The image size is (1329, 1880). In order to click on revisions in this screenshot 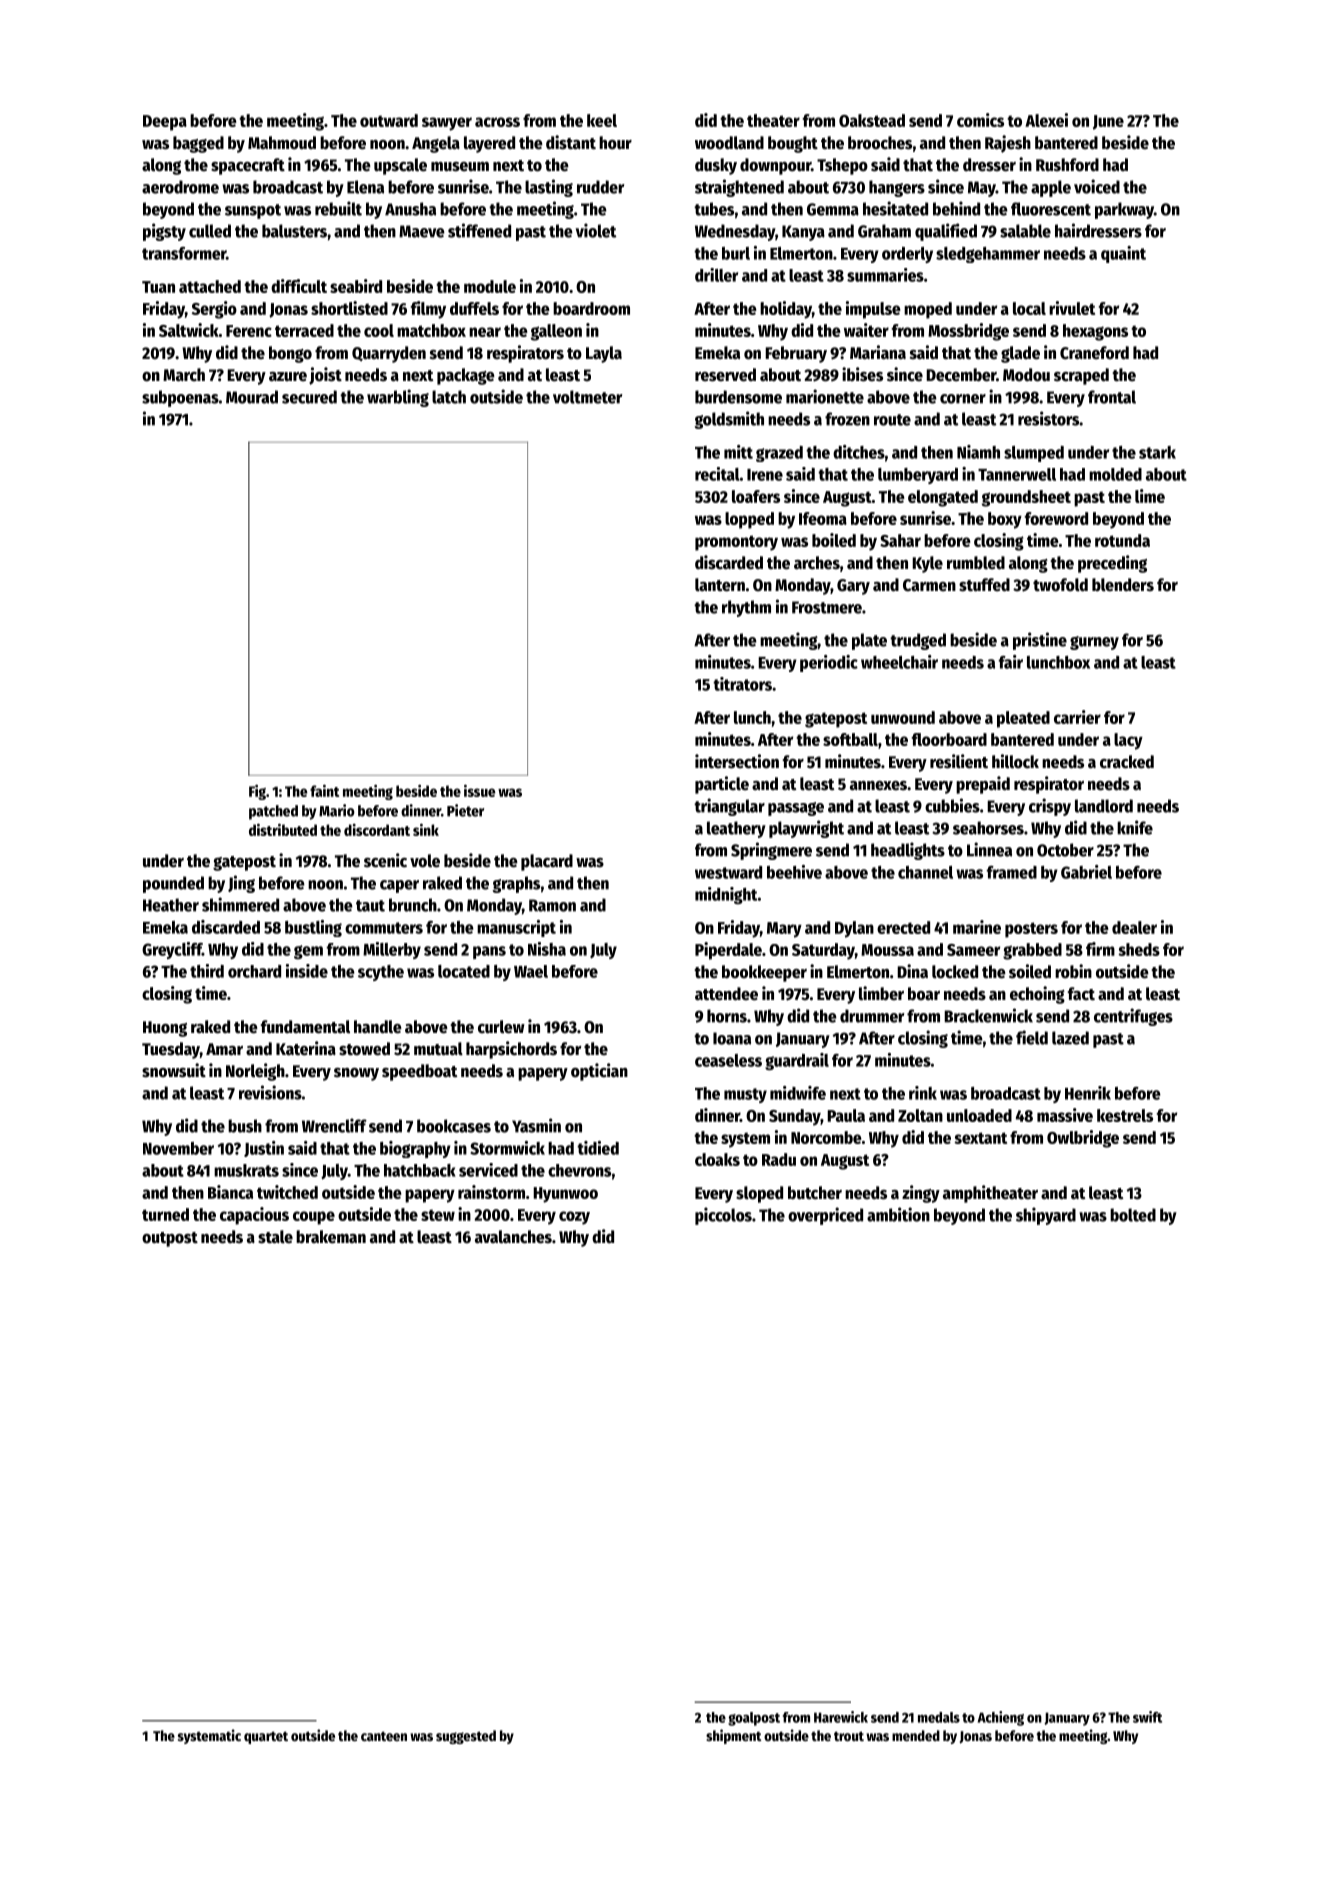, I will do `click(270, 1092)`.
